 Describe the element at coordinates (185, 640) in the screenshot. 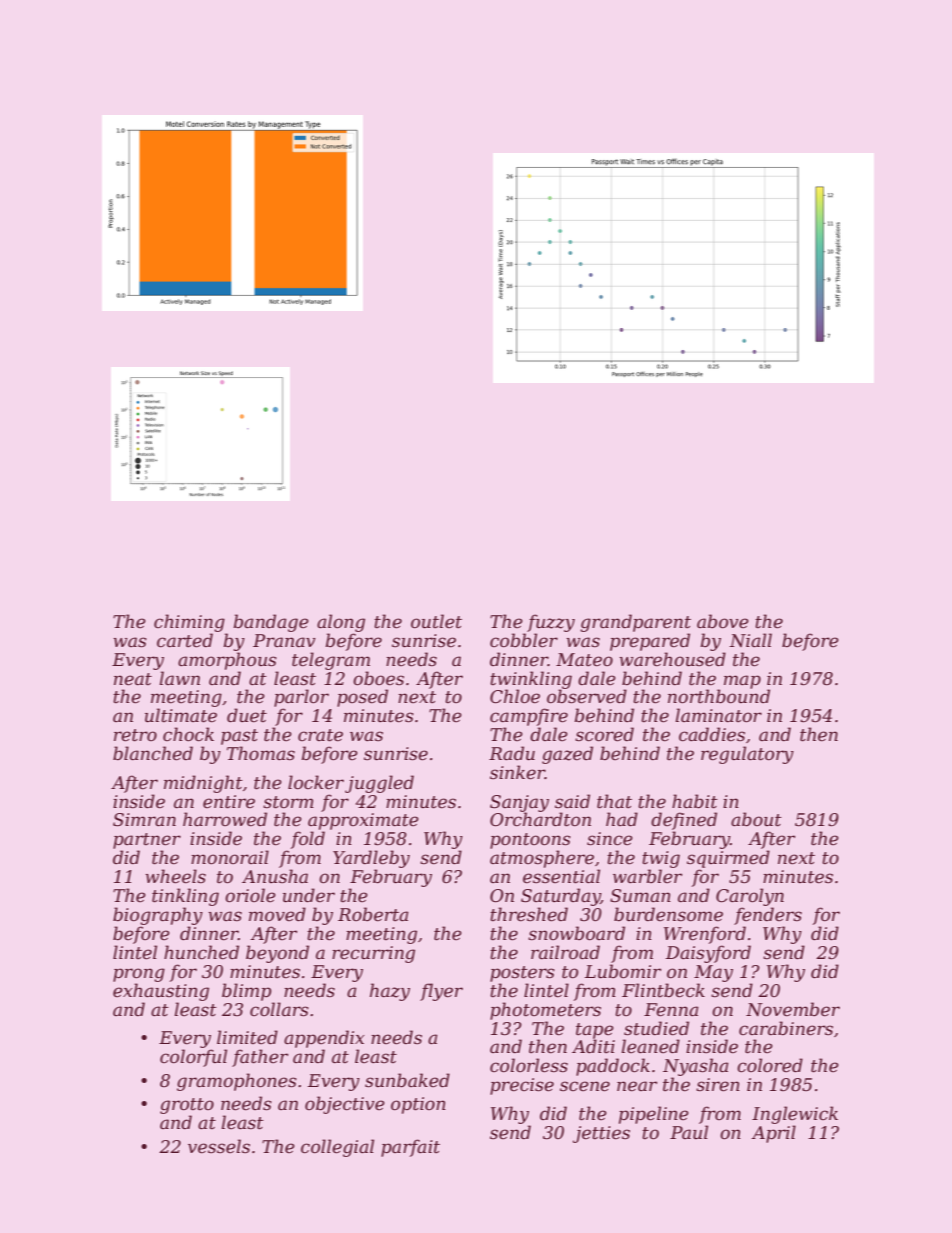

I see `carted` at that location.
